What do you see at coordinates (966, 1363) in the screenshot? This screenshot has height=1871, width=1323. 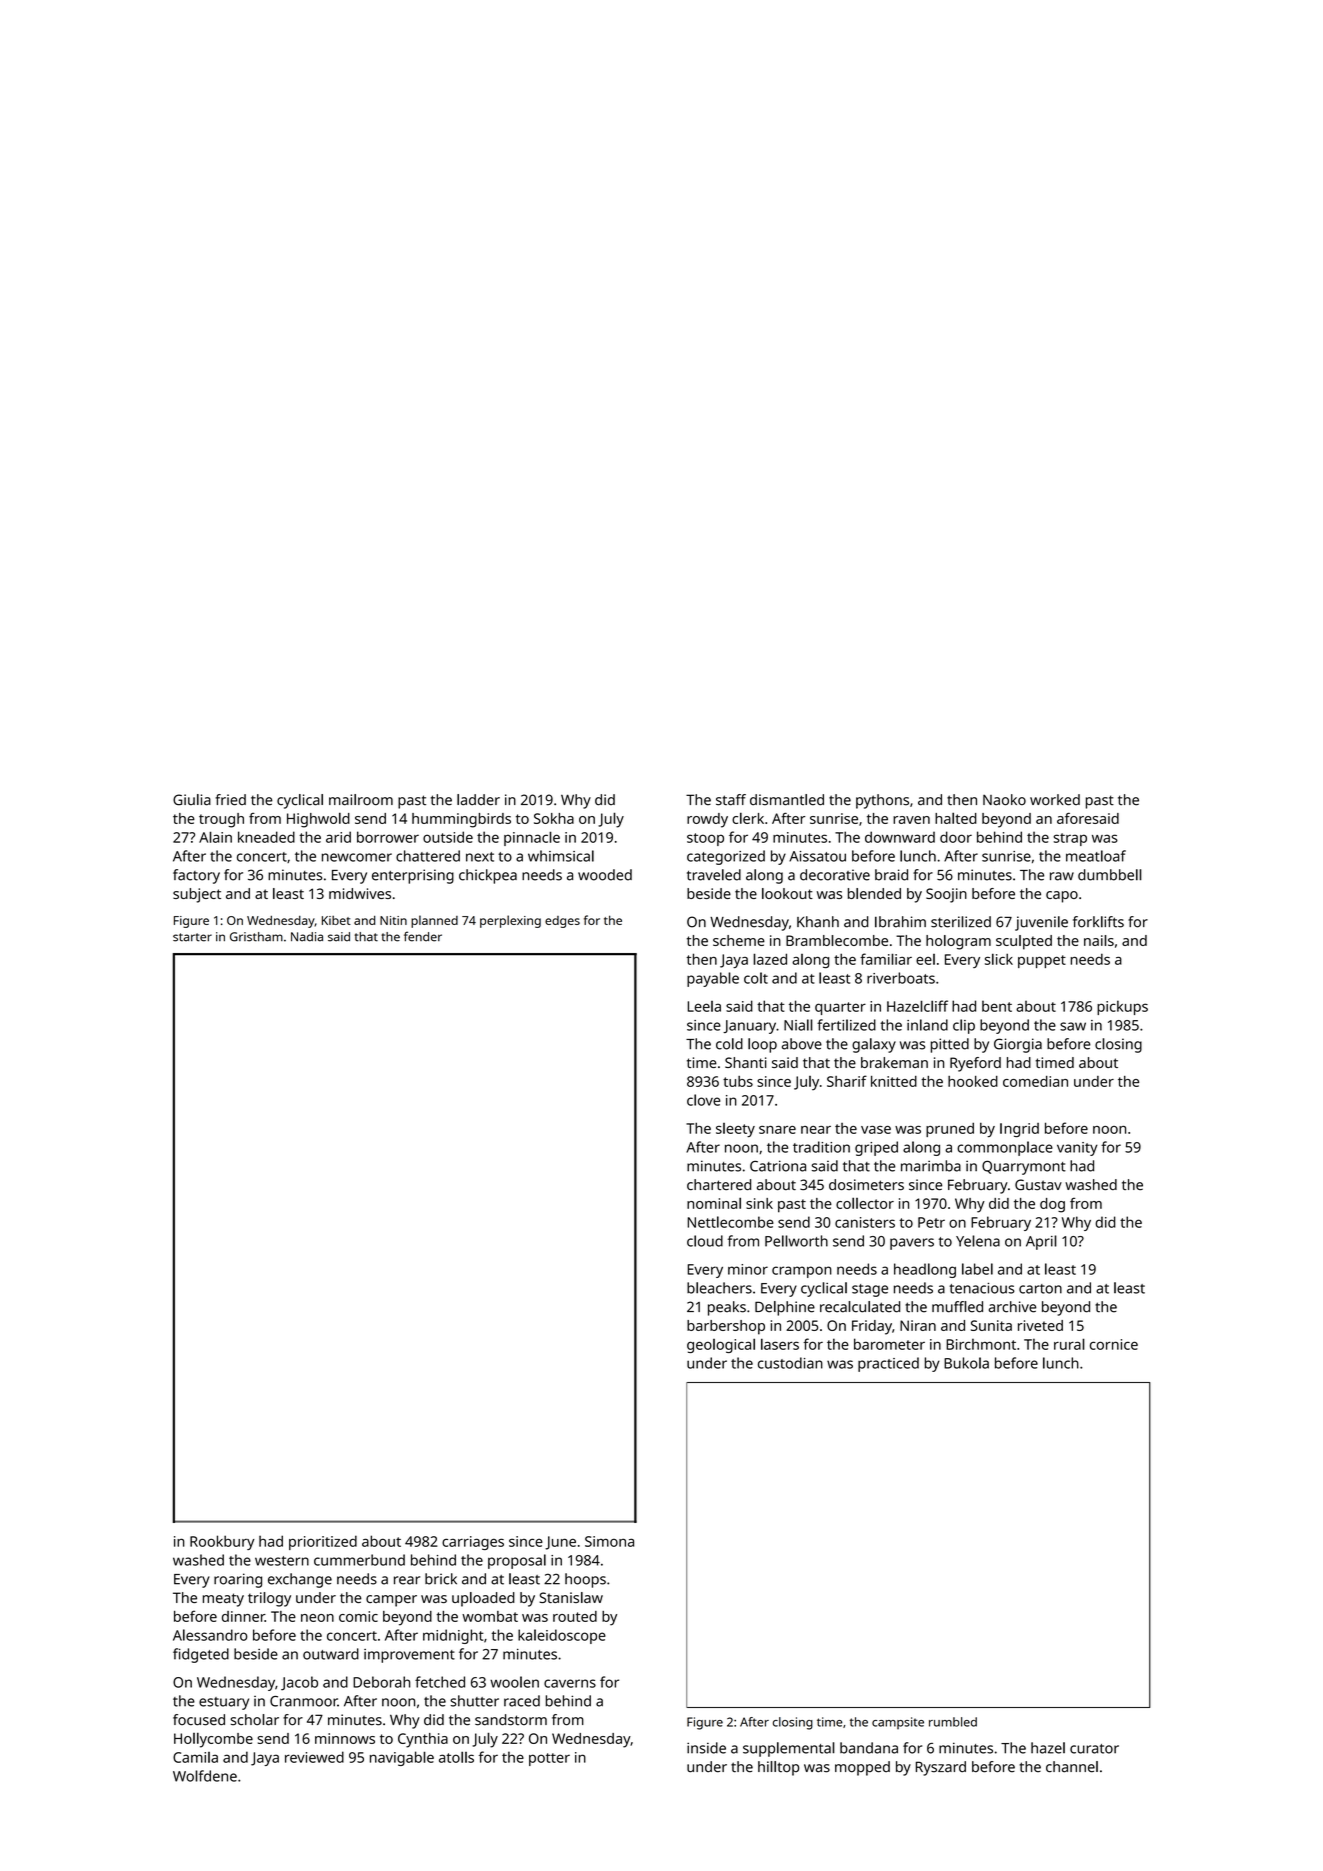 I see `Bukola` at bounding box center [966, 1363].
